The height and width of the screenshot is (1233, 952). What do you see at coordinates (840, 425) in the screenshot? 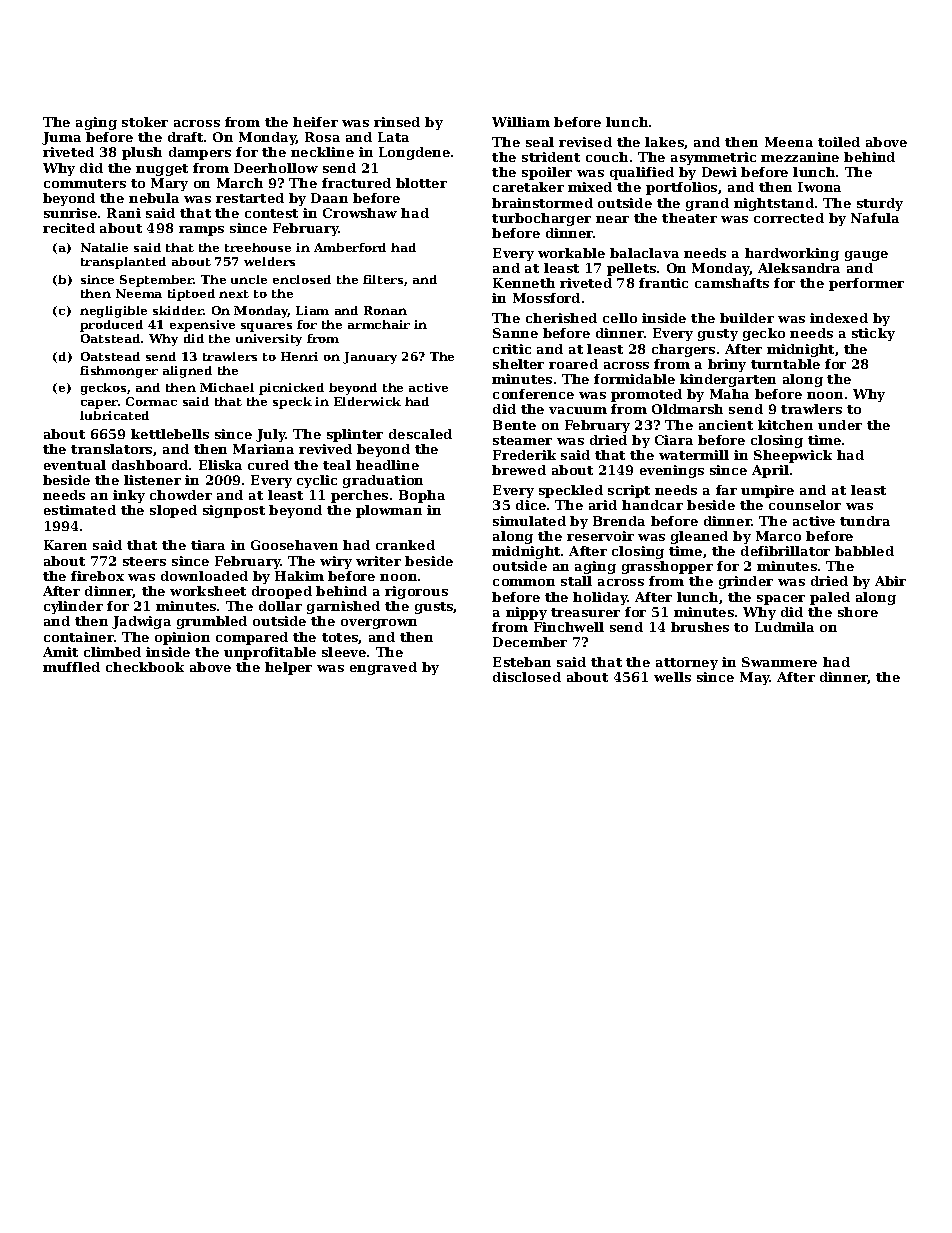
I see `under` at bounding box center [840, 425].
